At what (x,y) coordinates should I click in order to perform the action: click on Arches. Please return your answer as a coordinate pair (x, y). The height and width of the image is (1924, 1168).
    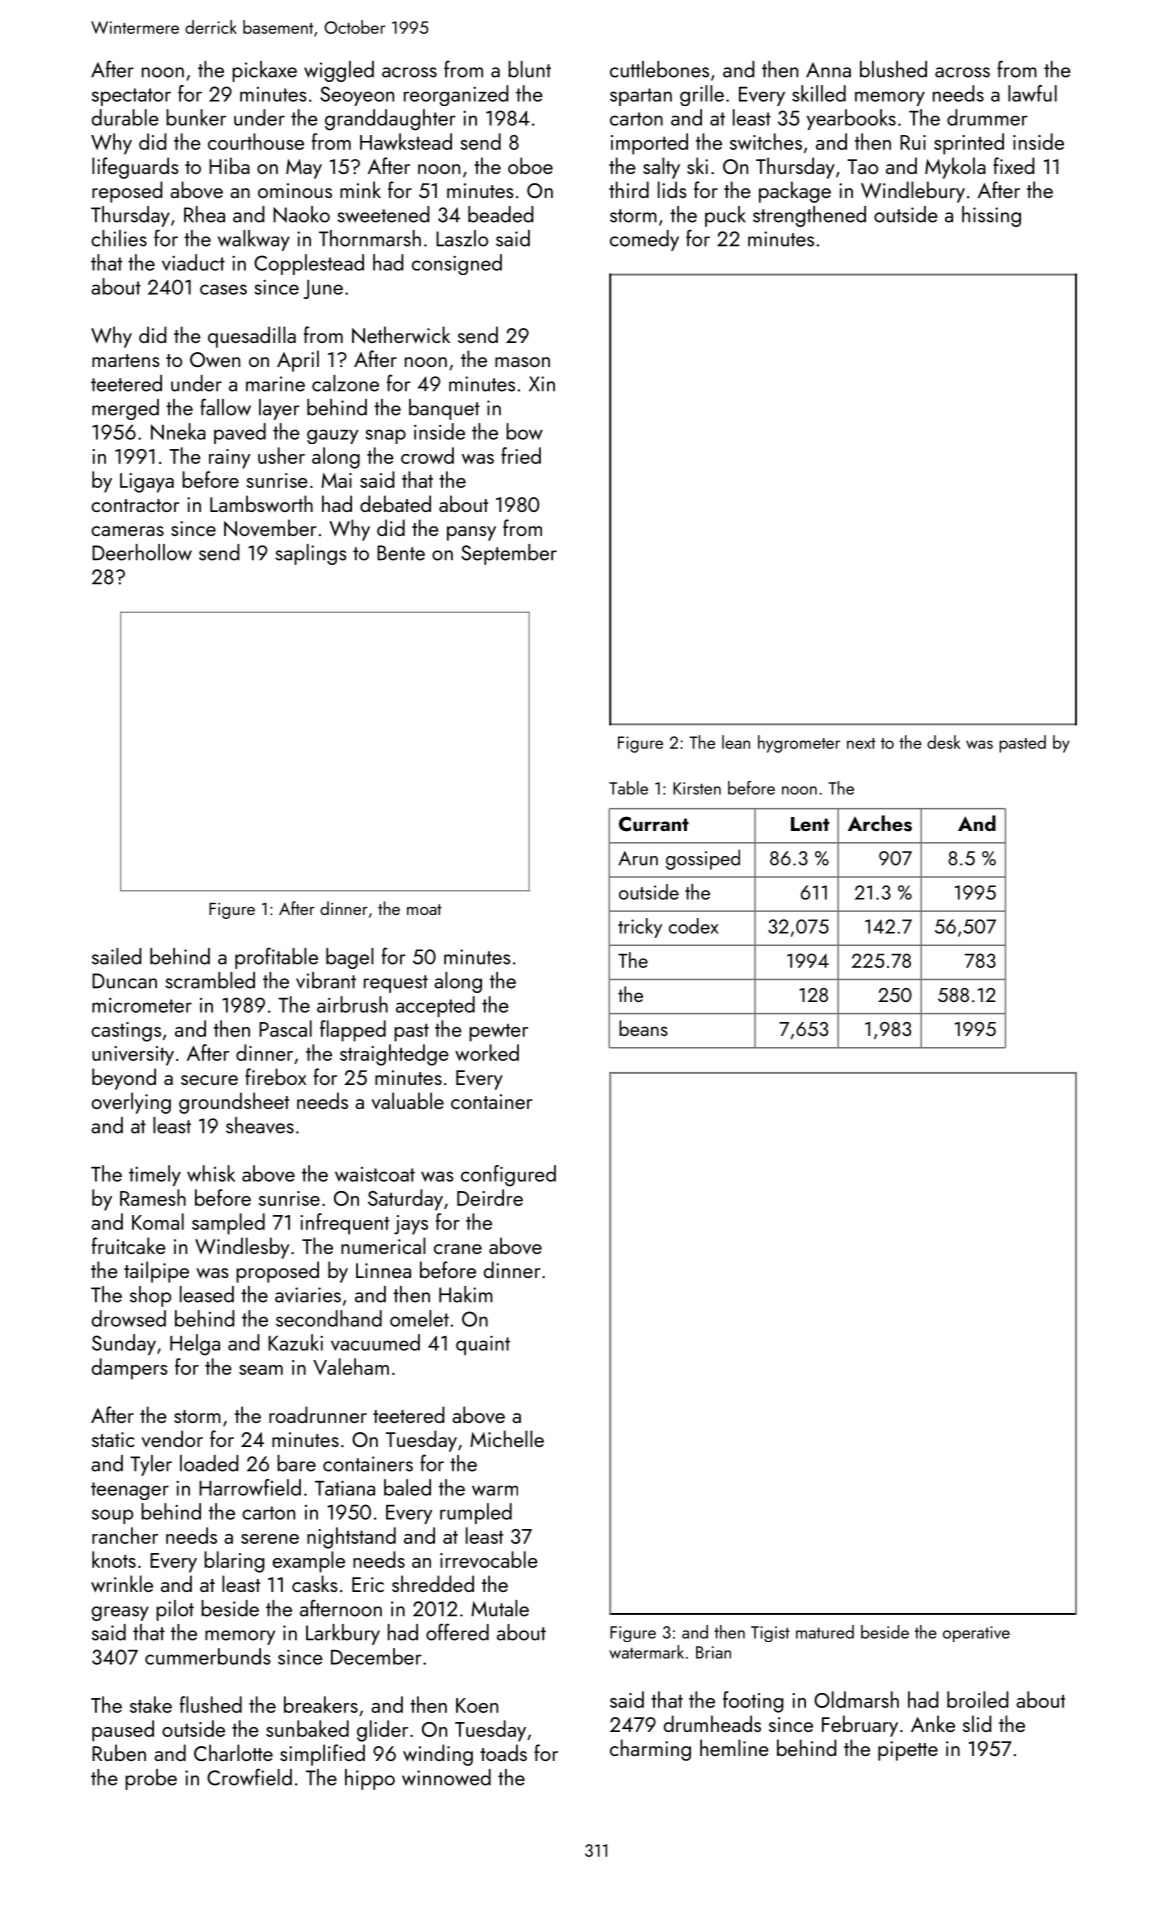
    Looking at the image, I should click on (880, 823).
